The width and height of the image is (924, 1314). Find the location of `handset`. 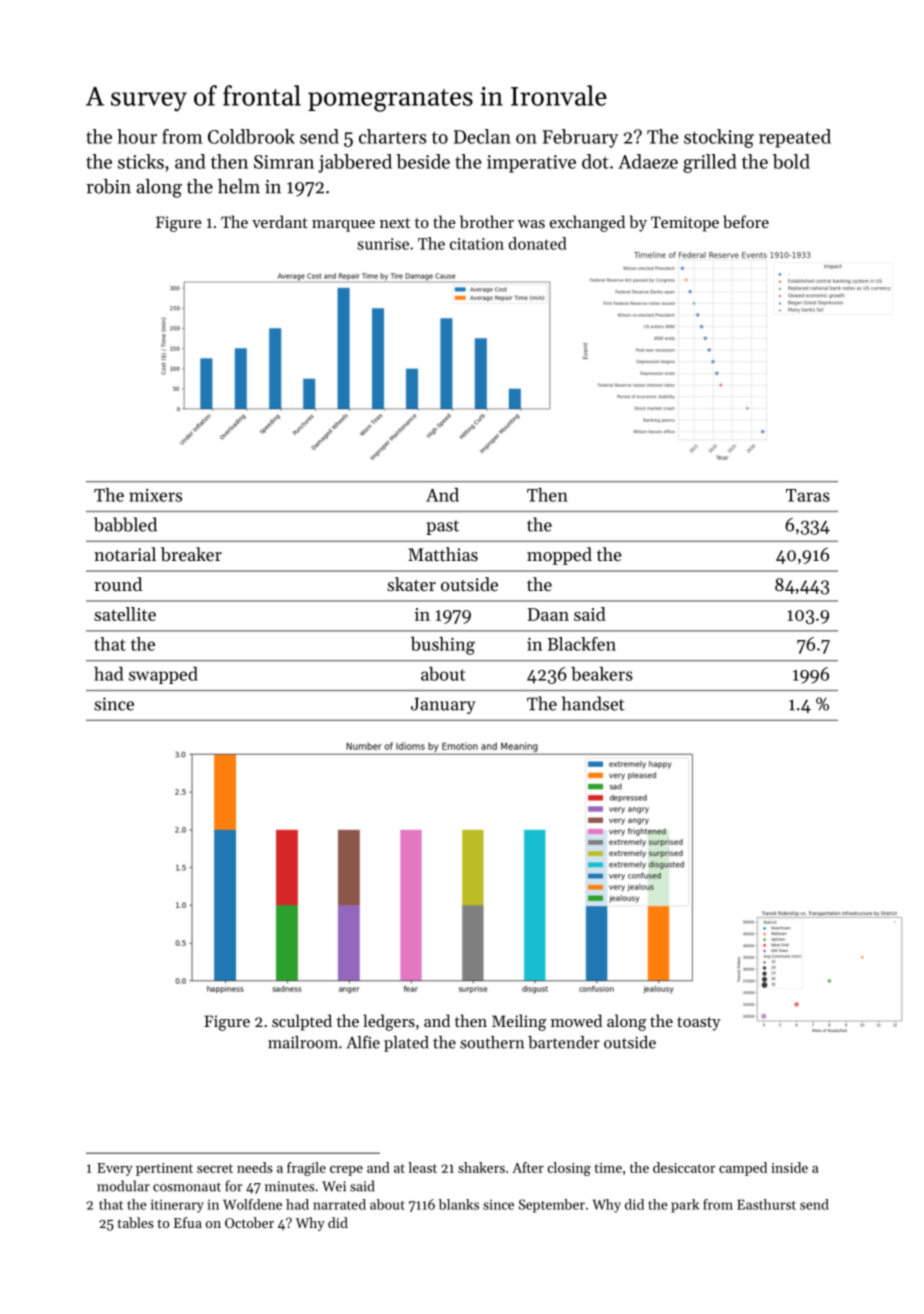

handset is located at coordinates (593, 703).
